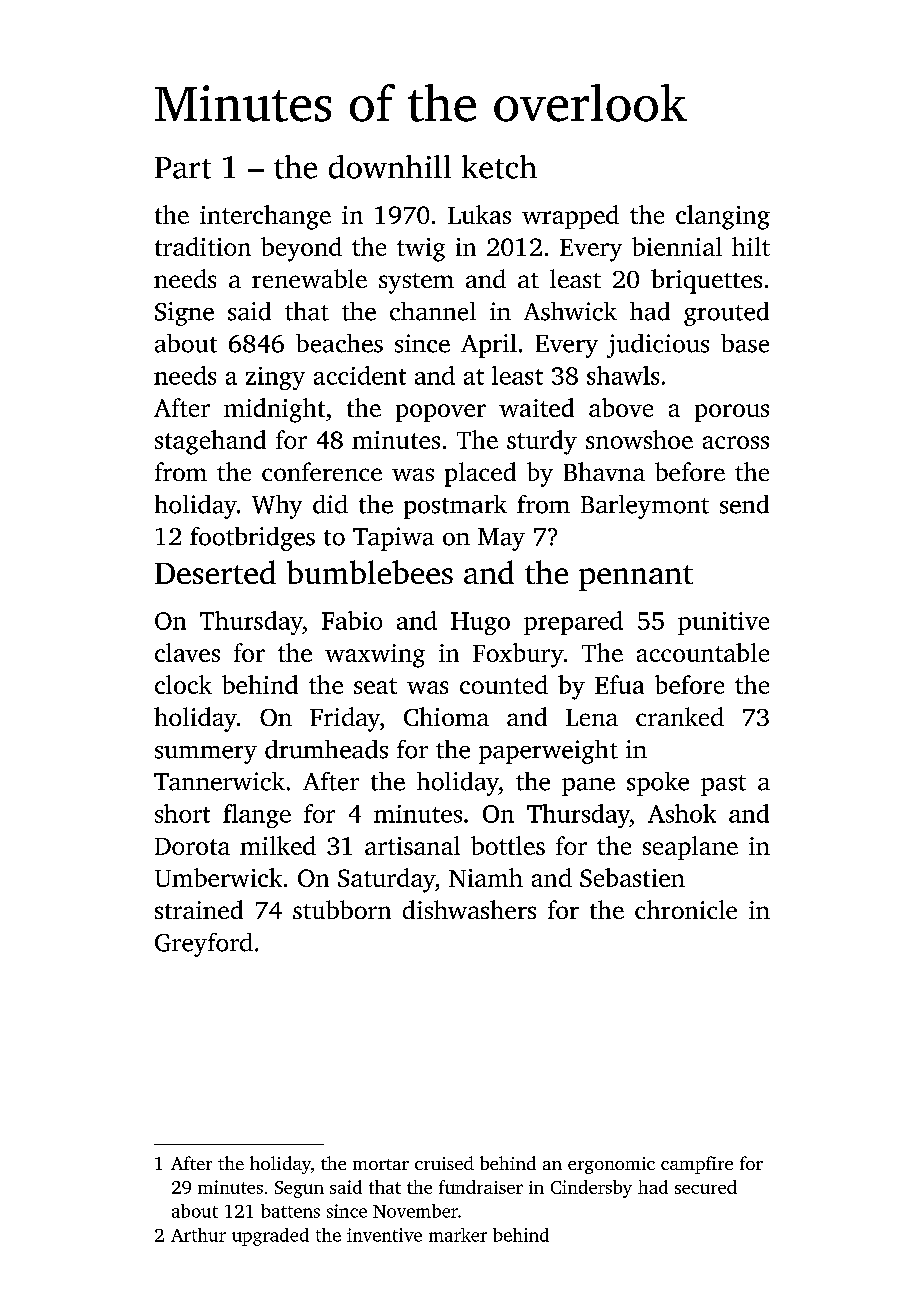 The image size is (924, 1311). Describe the element at coordinates (183, 168) in the image. I see `Part` at that location.
